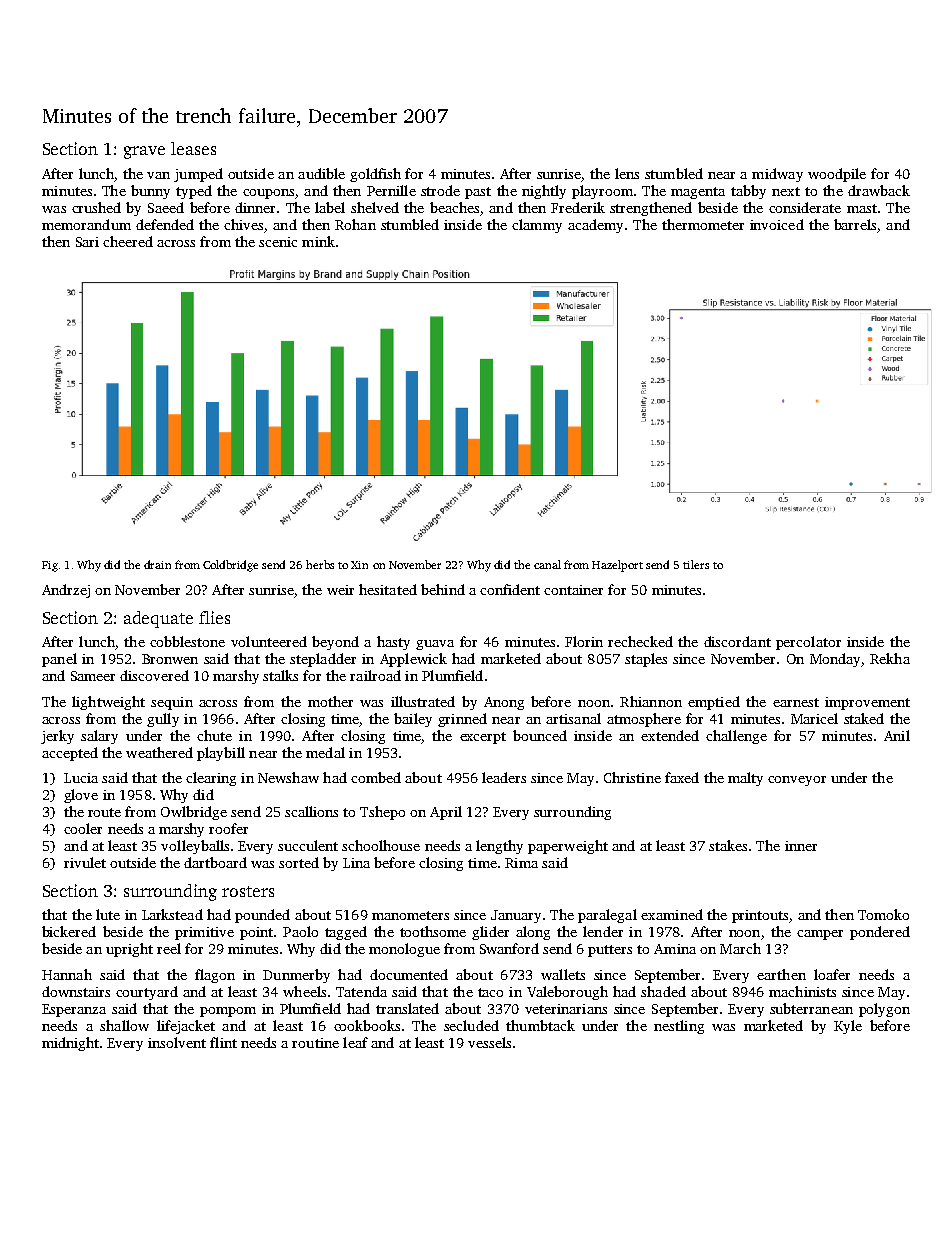  Describe the element at coordinates (144, 152) in the screenshot. I see `grave` at that location.
